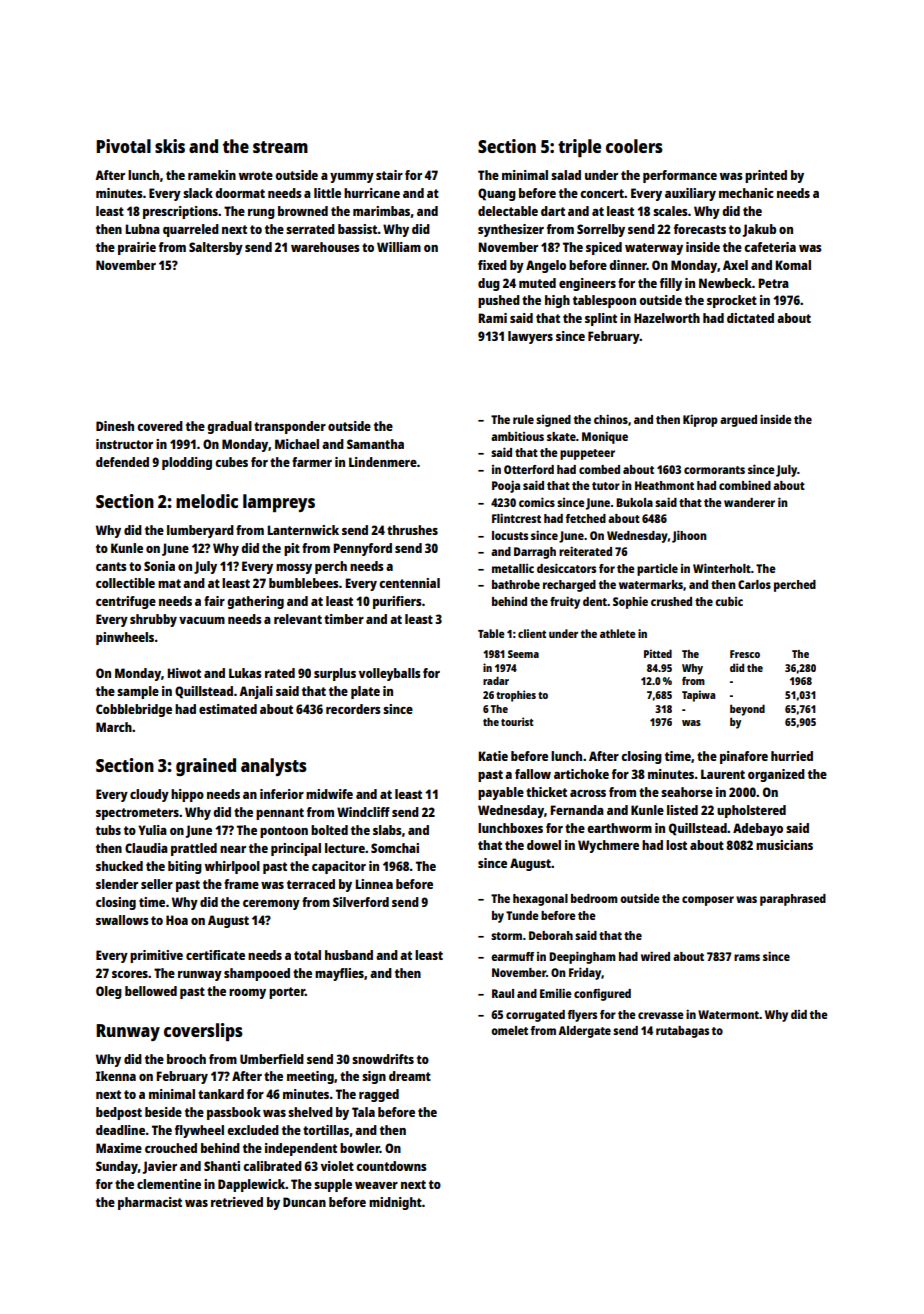 Image resolution: width=924 pixels, height=1314 pixels. Describe the element at coordinates (383, 1059) in the screenshot. I see `snowdrifts` at that location.
